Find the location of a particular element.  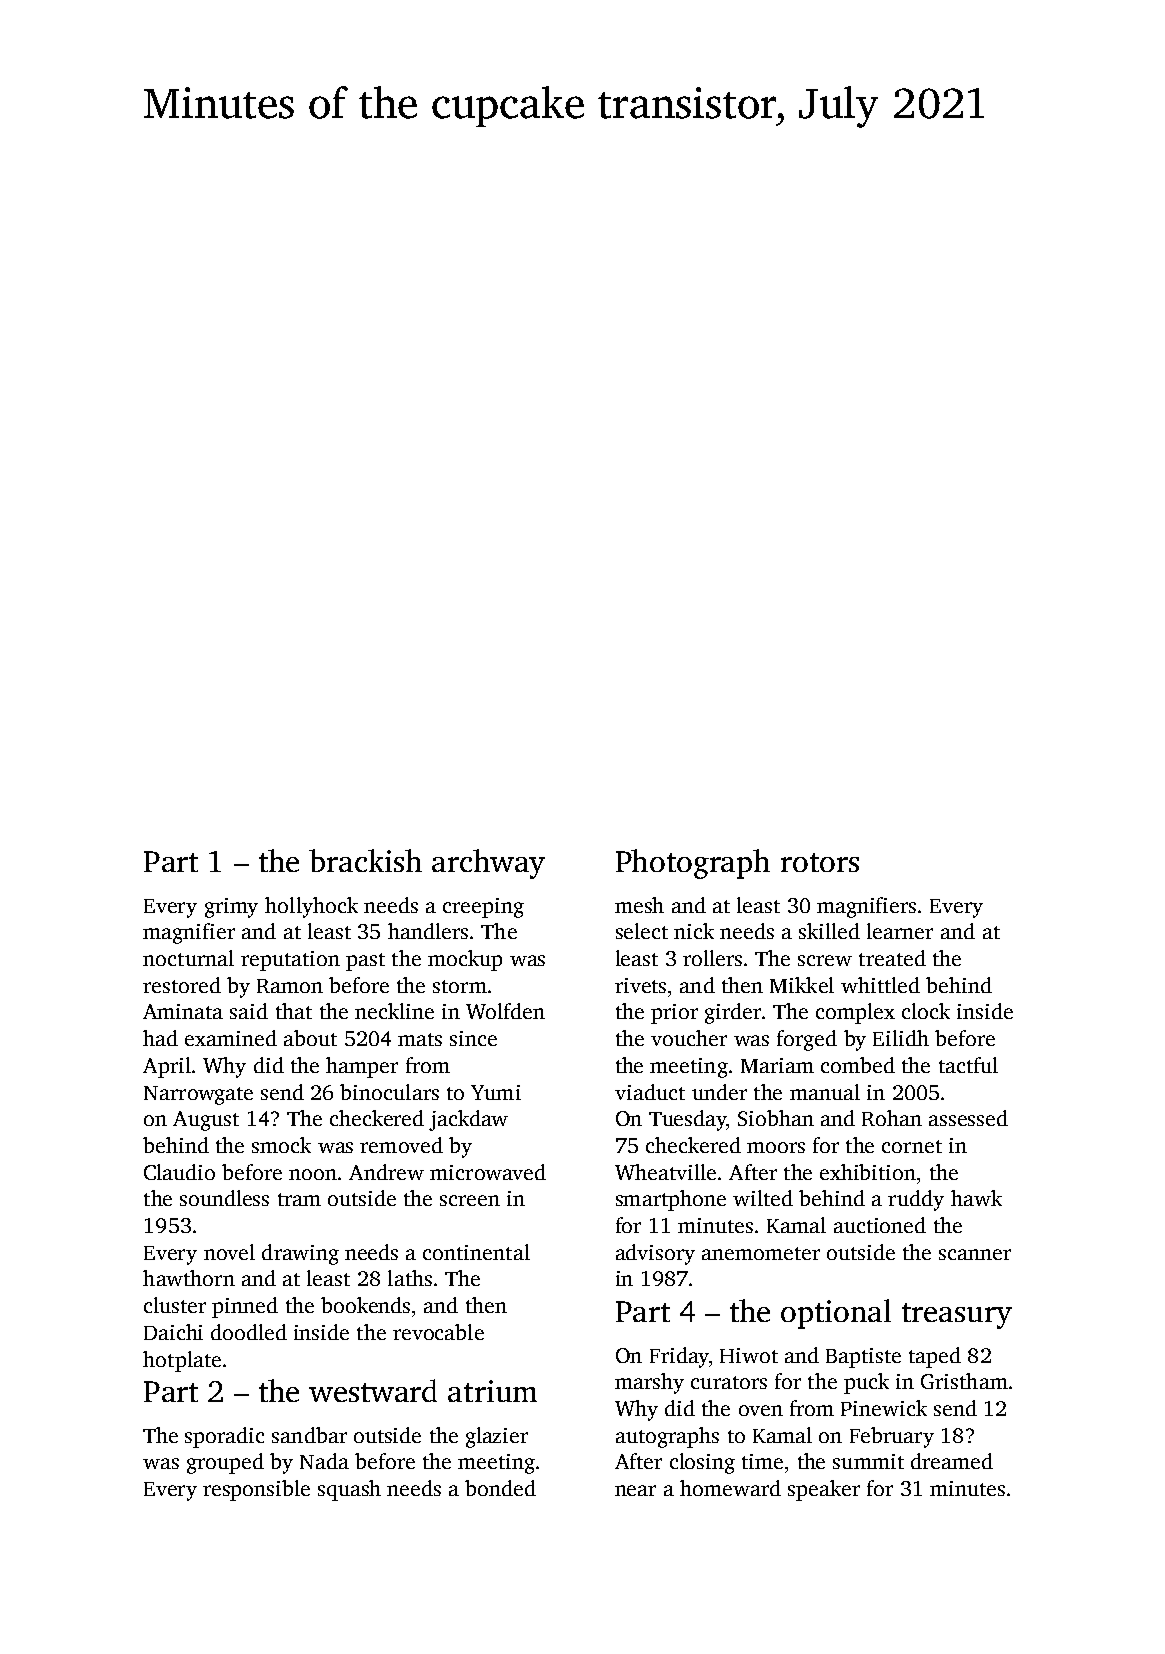

moors is located at coordinates (776, 1147).
